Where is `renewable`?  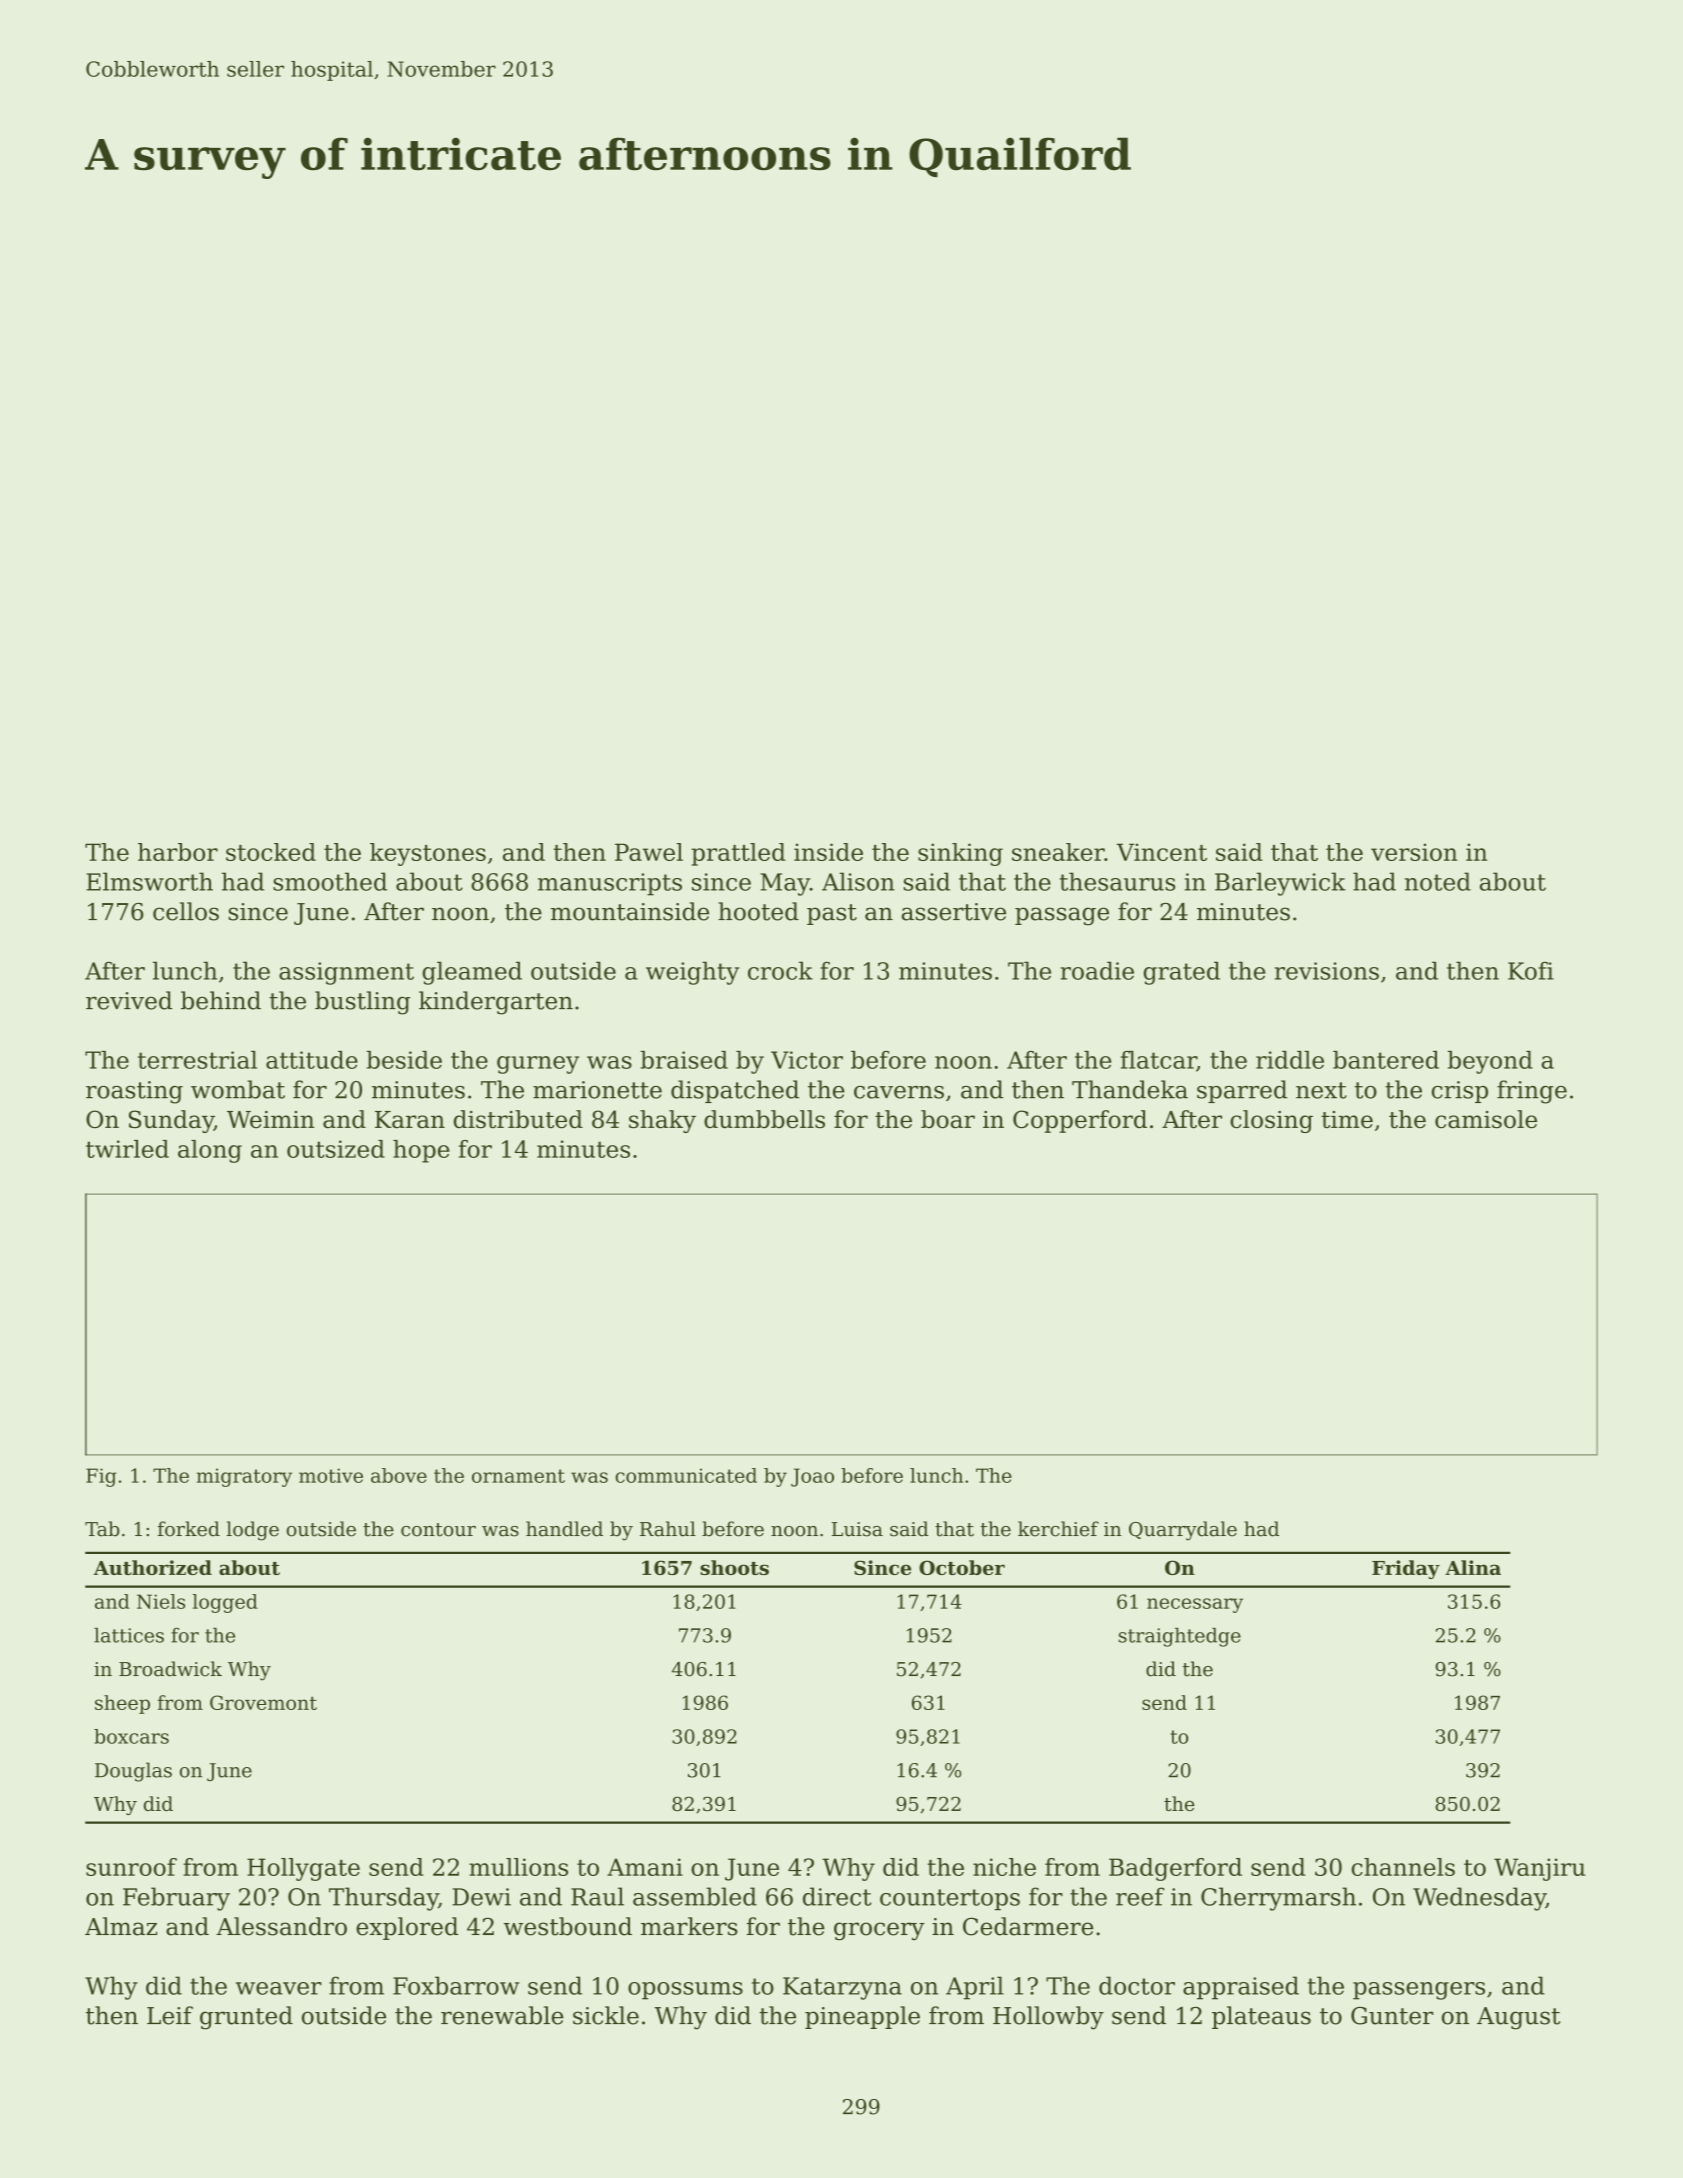 renewable is located at coordinates (502, 2015).
